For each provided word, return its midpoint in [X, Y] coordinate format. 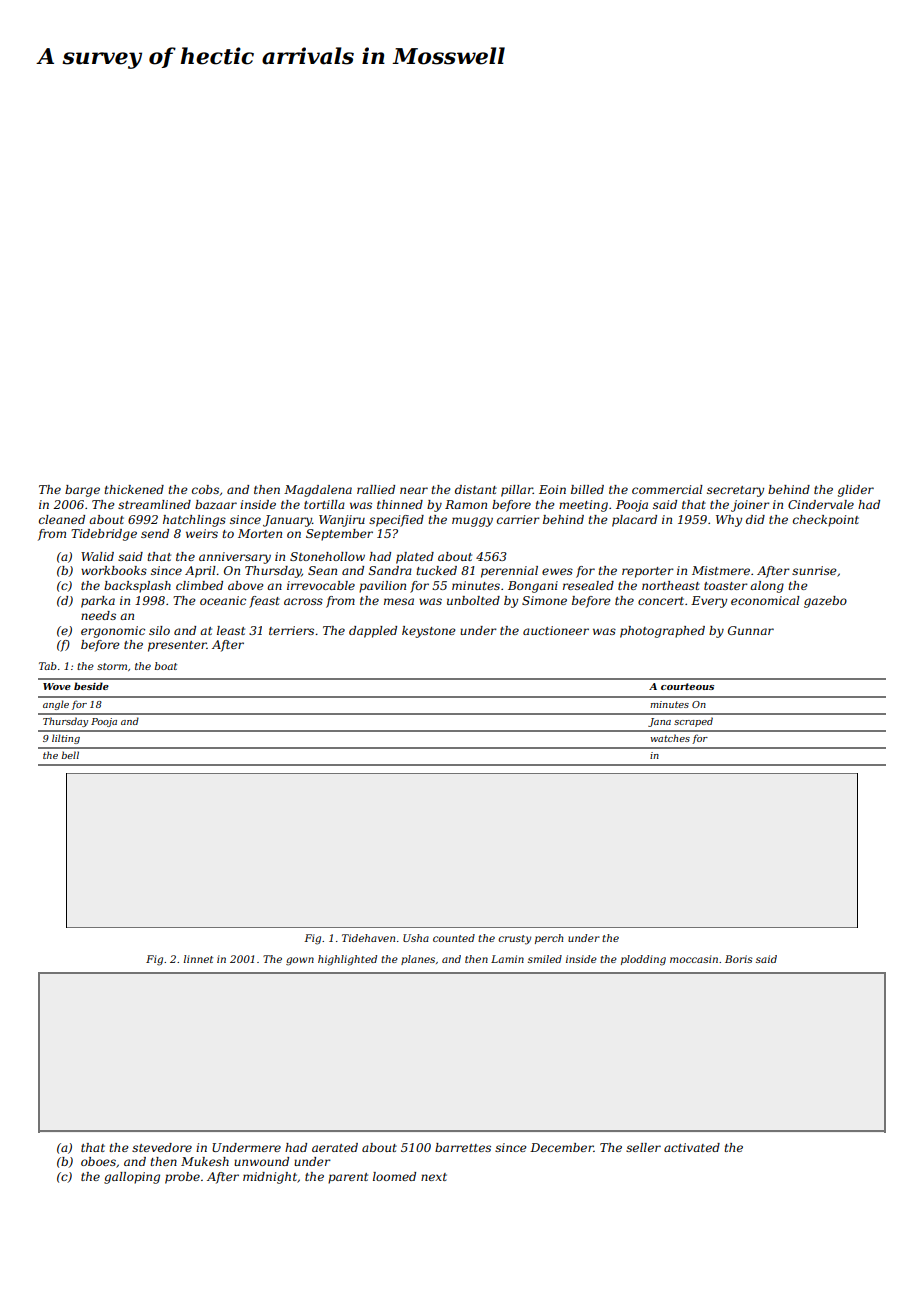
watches [670, 738]
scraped [693, 722]
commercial [667, 489]
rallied [376, 489]
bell [70, 755]
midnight [270, 1178]
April [200, 572]
